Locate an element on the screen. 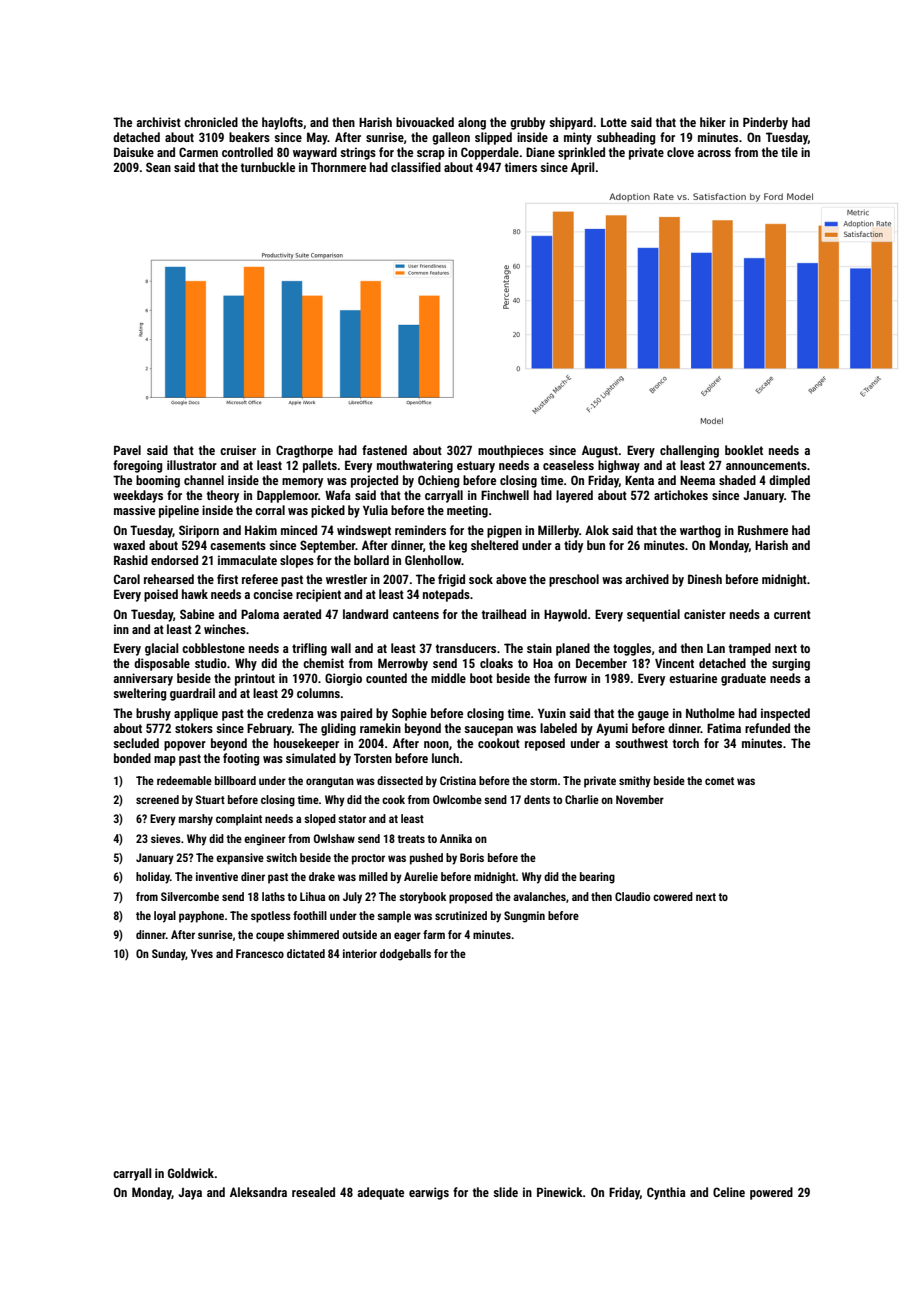 This screenshot has height=1308, width=924. cruiser is located at coordinates (238, 450).
